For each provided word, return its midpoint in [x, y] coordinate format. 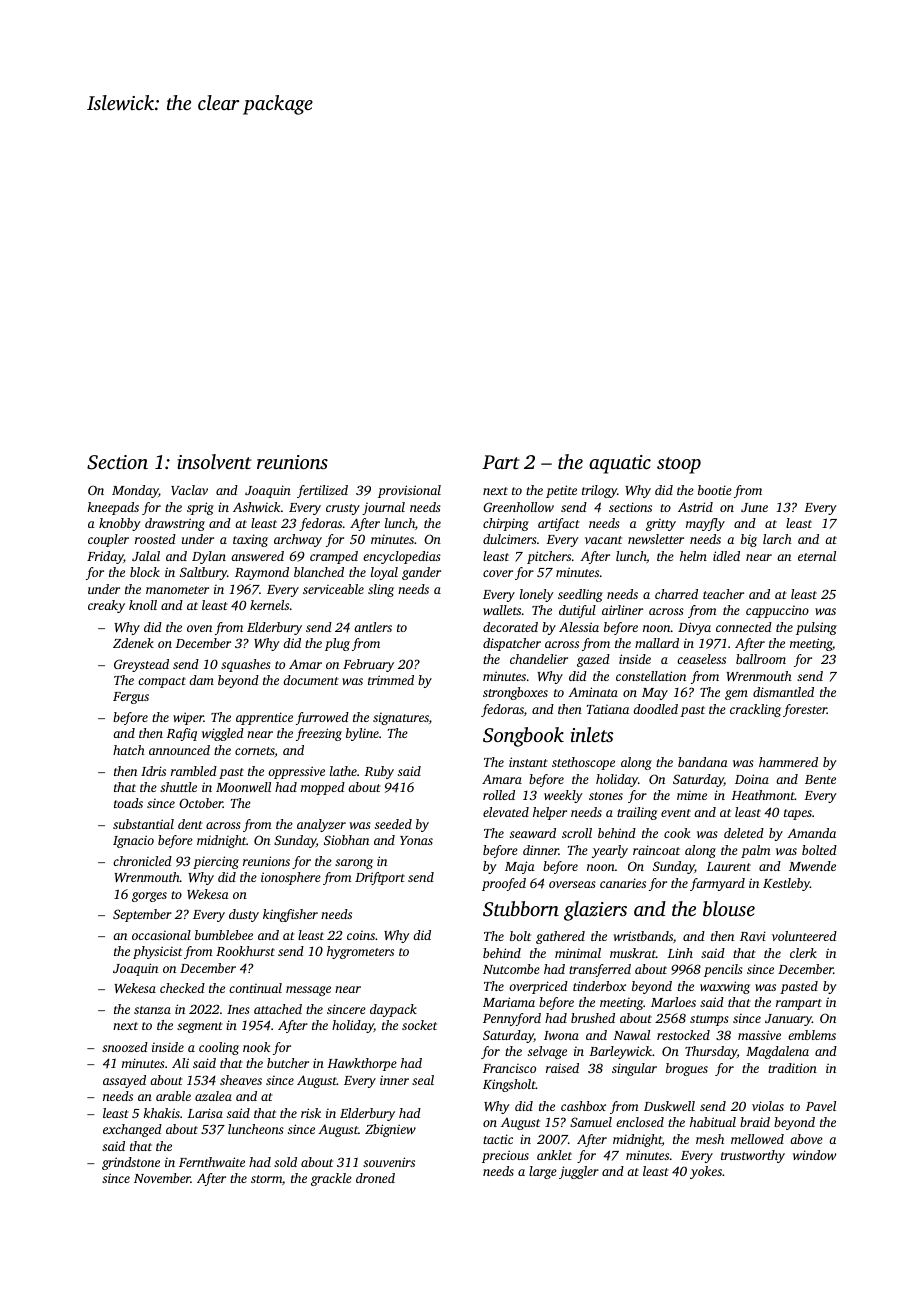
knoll [143, 605]
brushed [593, 1018]
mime [692, 795]
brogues [687, 1069]
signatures [401, 718]
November [162, 1178]
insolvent [214, 461]
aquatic [620, 464]
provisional [409, 491]
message [308, 991]
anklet [554, 1155]
